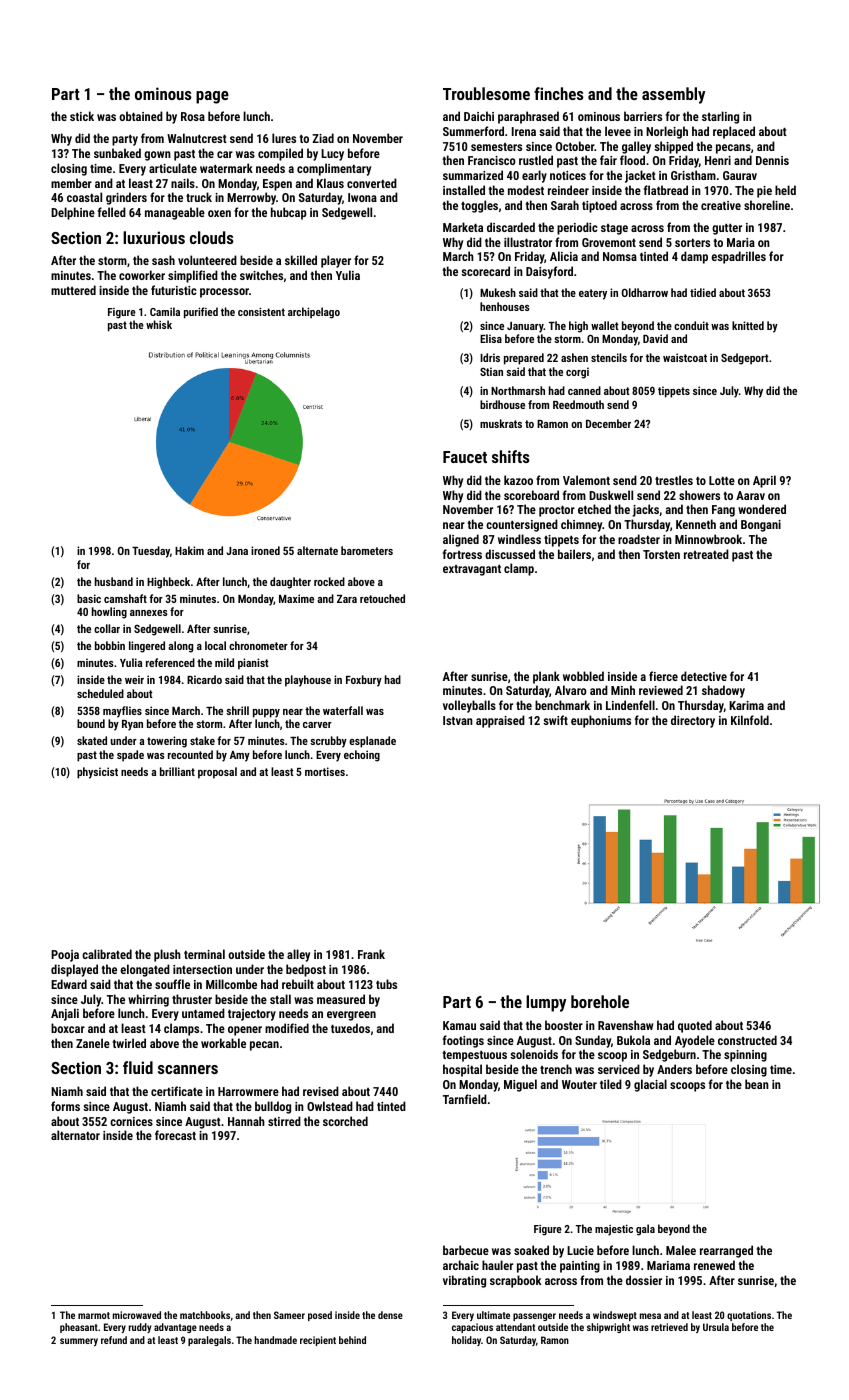 The width and height of the screenshot is (849, 1400). Describe the element at coordinates (663, 676) in the screenshot. I see `fierce` at that location.
